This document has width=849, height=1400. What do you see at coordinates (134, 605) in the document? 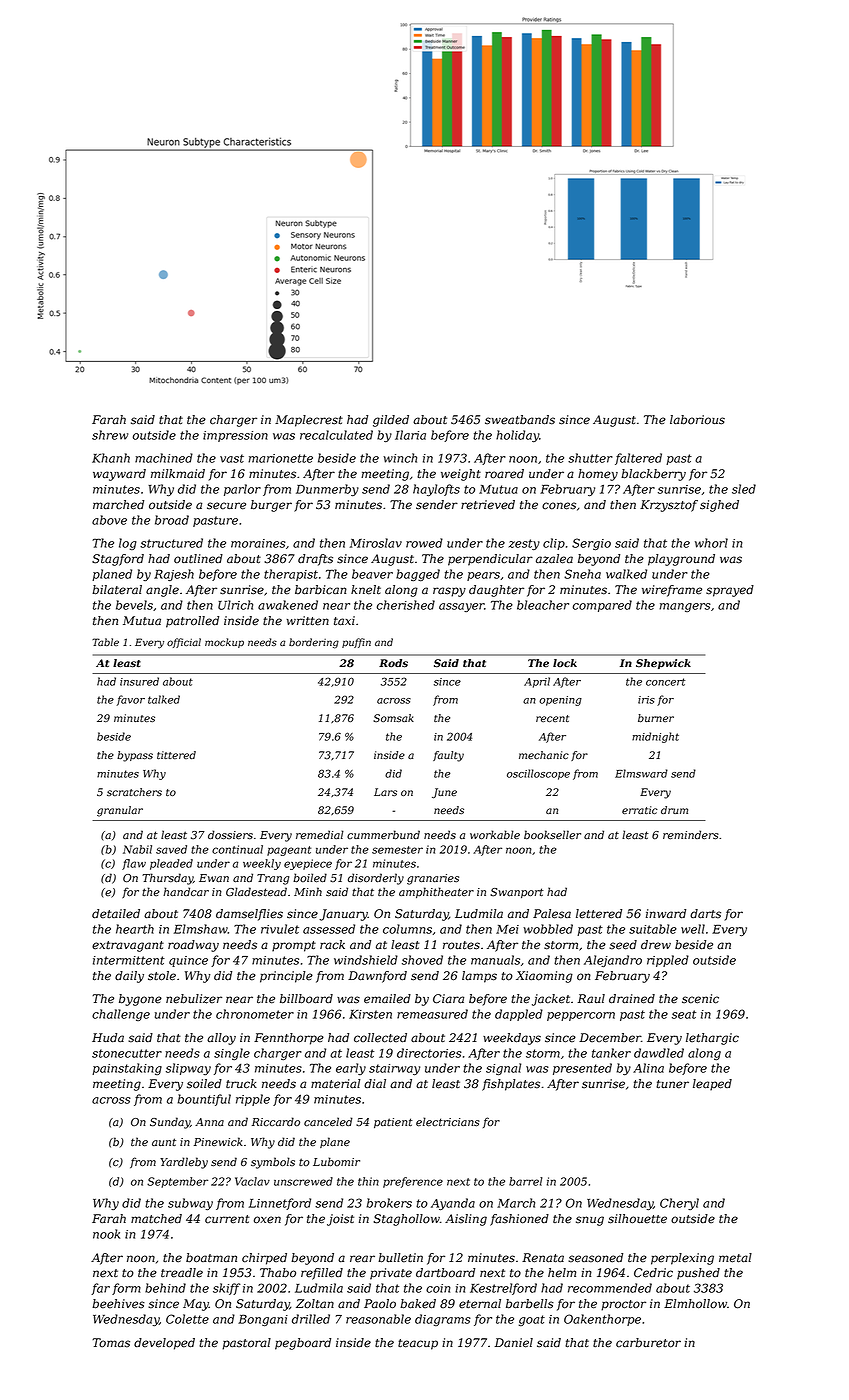
I see `bevels` at bounding box center [134, 605].
